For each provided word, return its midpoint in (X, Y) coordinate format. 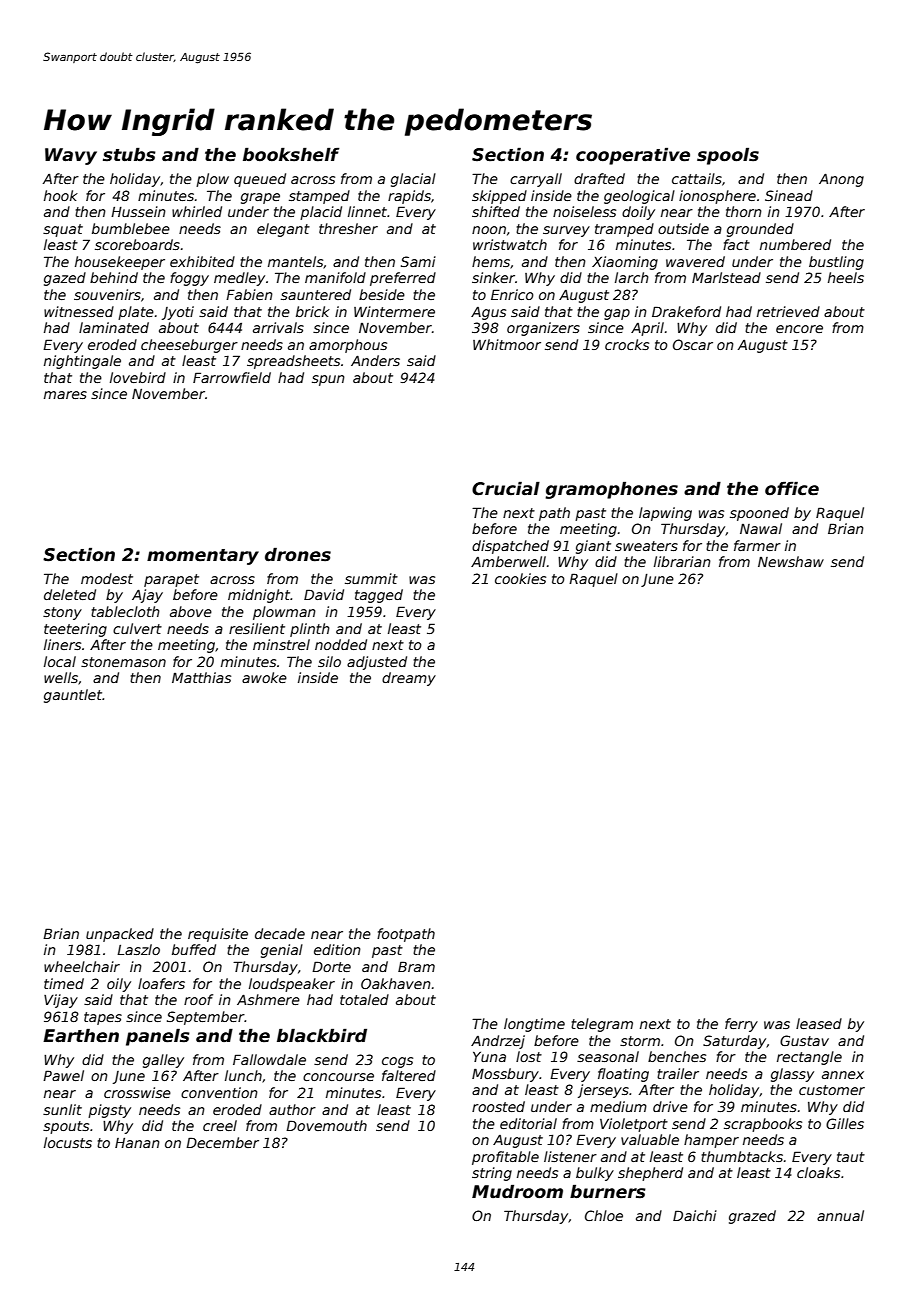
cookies (520, 578)
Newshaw (791, 561)
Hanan (137, 1143)
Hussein (138, 211)
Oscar (693, 344)
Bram (416, 966)
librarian (682, 561)
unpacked (120, 935)
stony (62, 613)
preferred (403, 279)
